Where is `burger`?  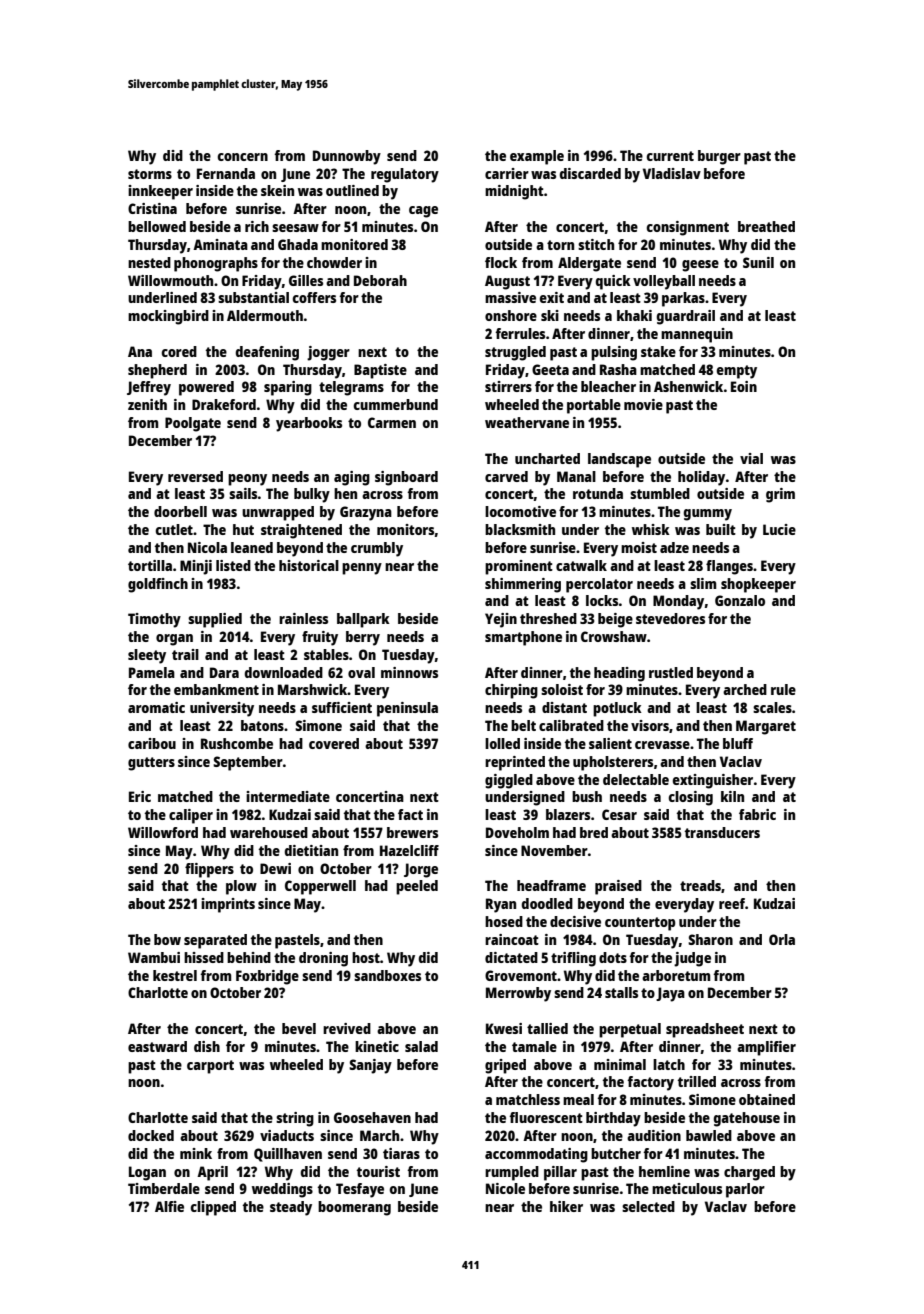
burger is located at coordinates (719, 157).
